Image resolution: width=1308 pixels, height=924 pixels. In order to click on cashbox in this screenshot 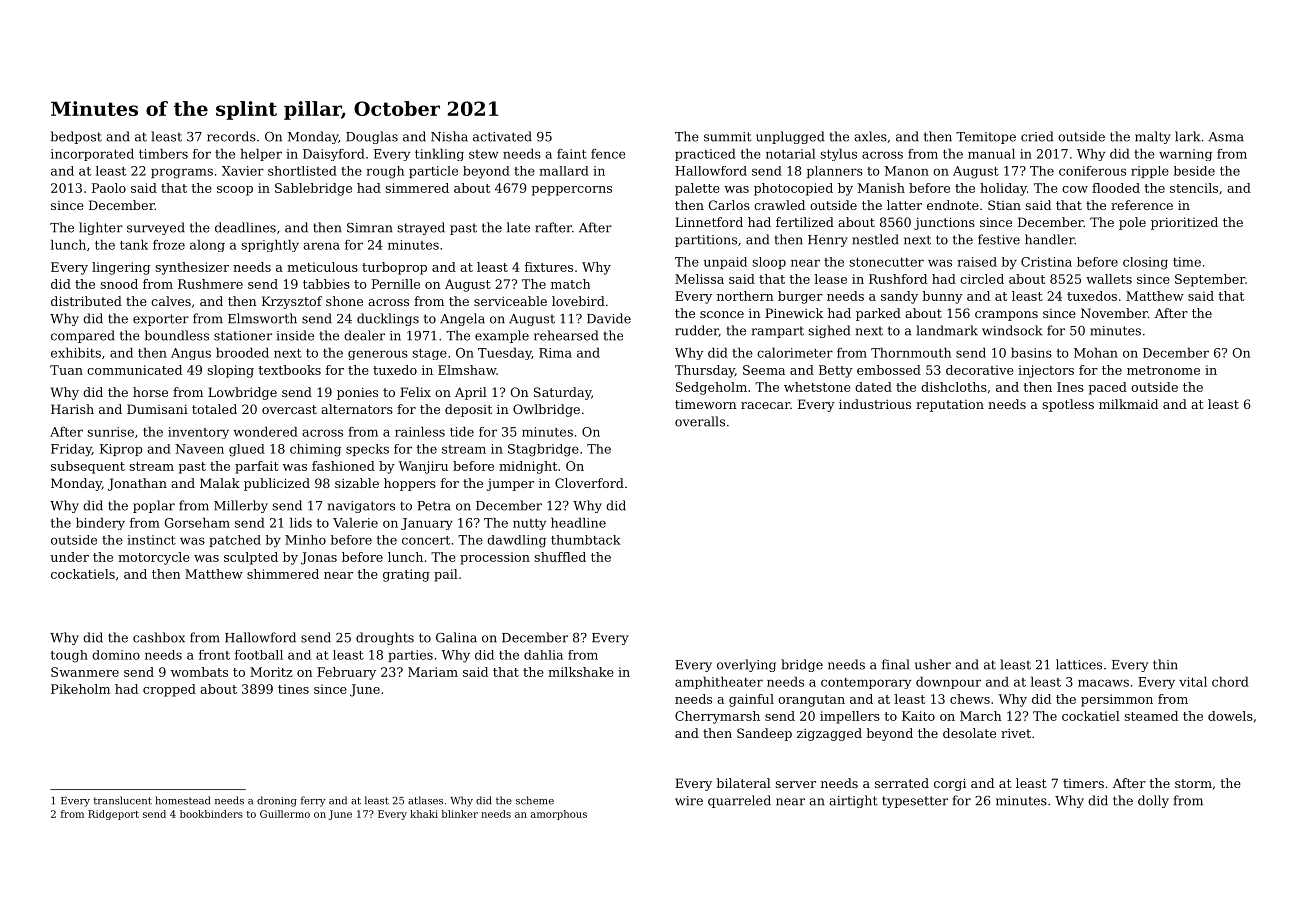, I will do `click(159, 637)`.
